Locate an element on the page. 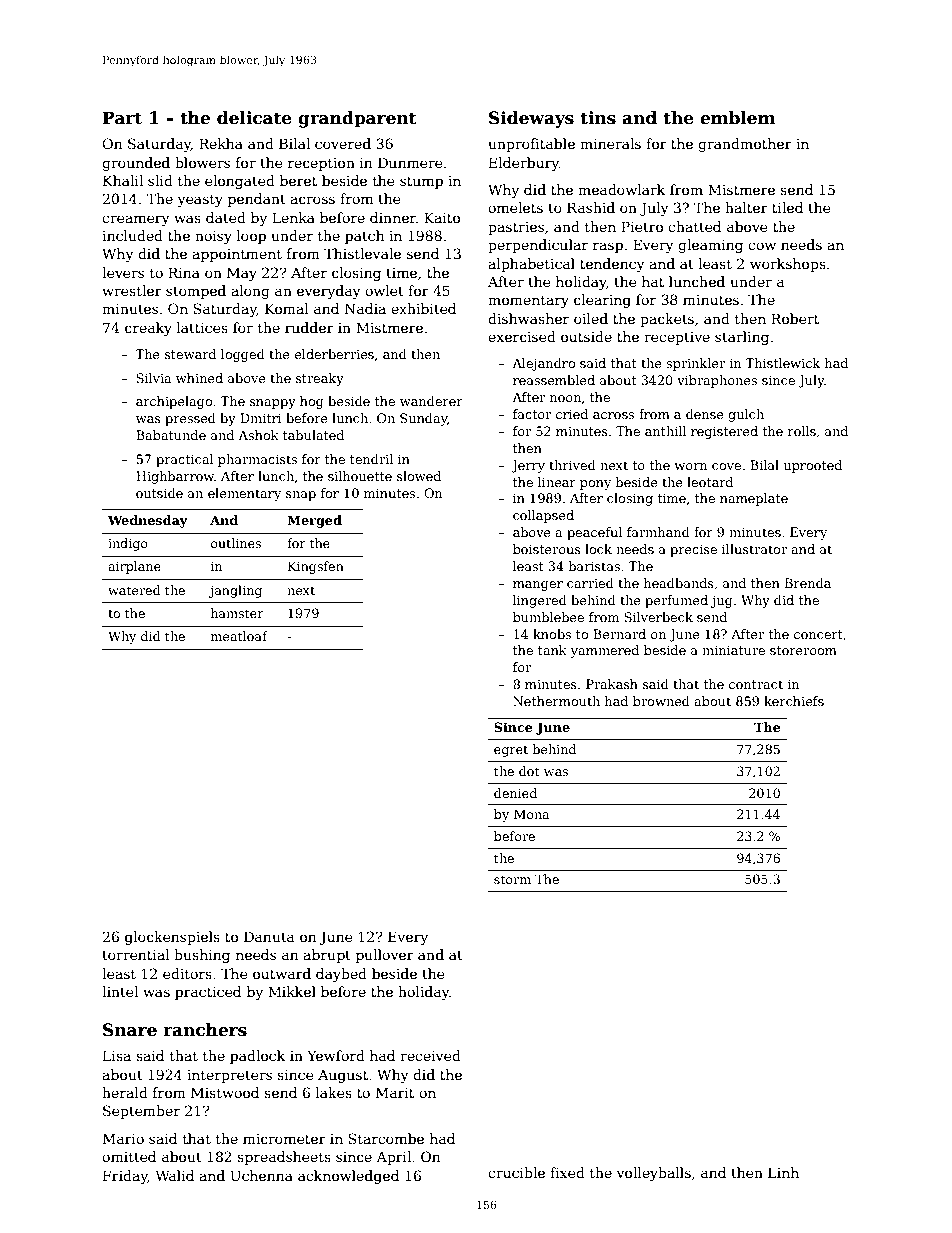 Image resolution: width=952 pixels, height=1233 pixels. tendency is located at coordinates (612, 265).
